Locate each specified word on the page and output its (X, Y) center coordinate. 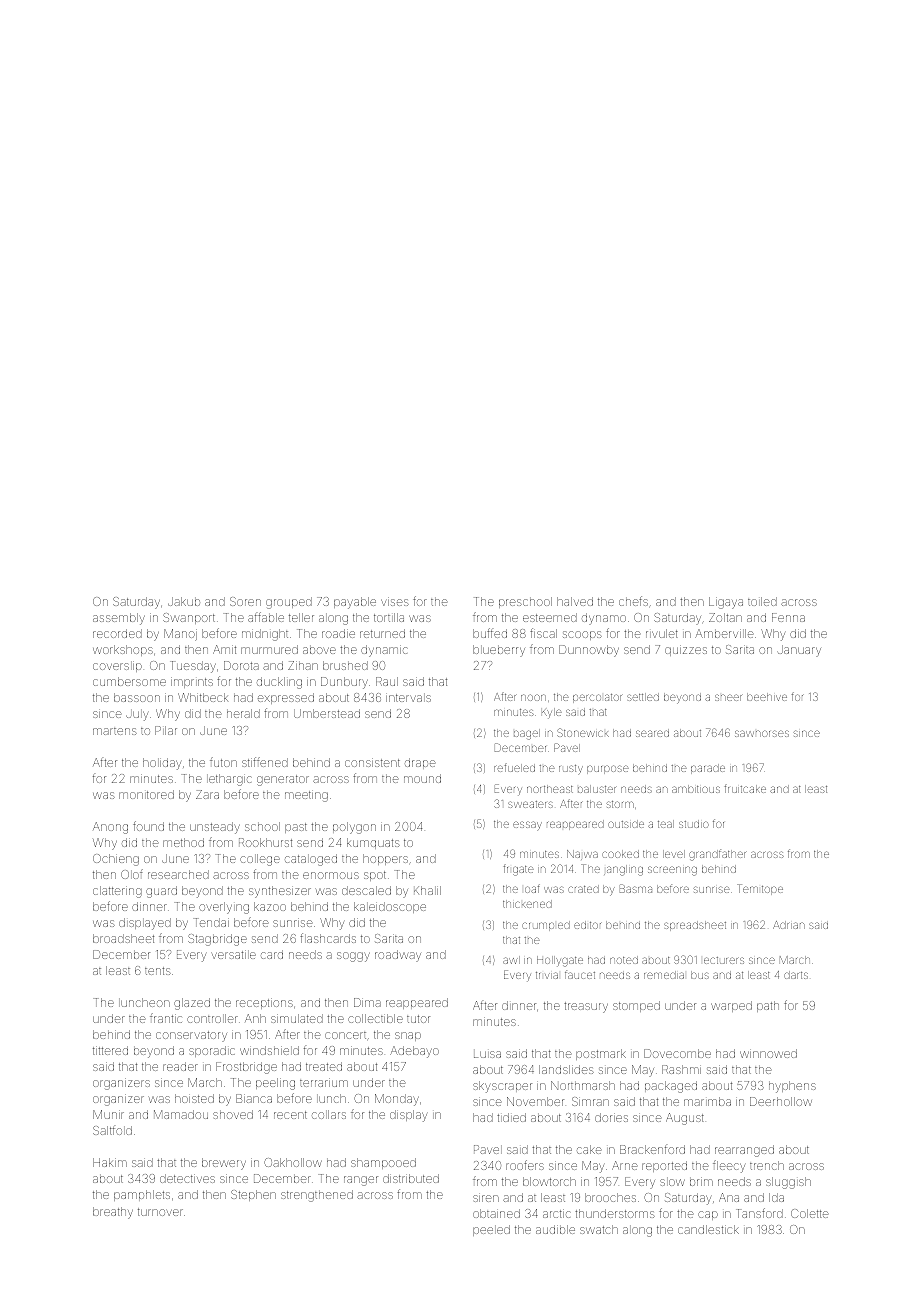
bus (700, 975)
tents (158, 971)
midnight (265, 635)
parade (708, 769)
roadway (398, 956)
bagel (527, 734)
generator (283, 780)
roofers (525, 1165)
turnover (160, 1212)
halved (575, 601)
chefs (633, 601)
